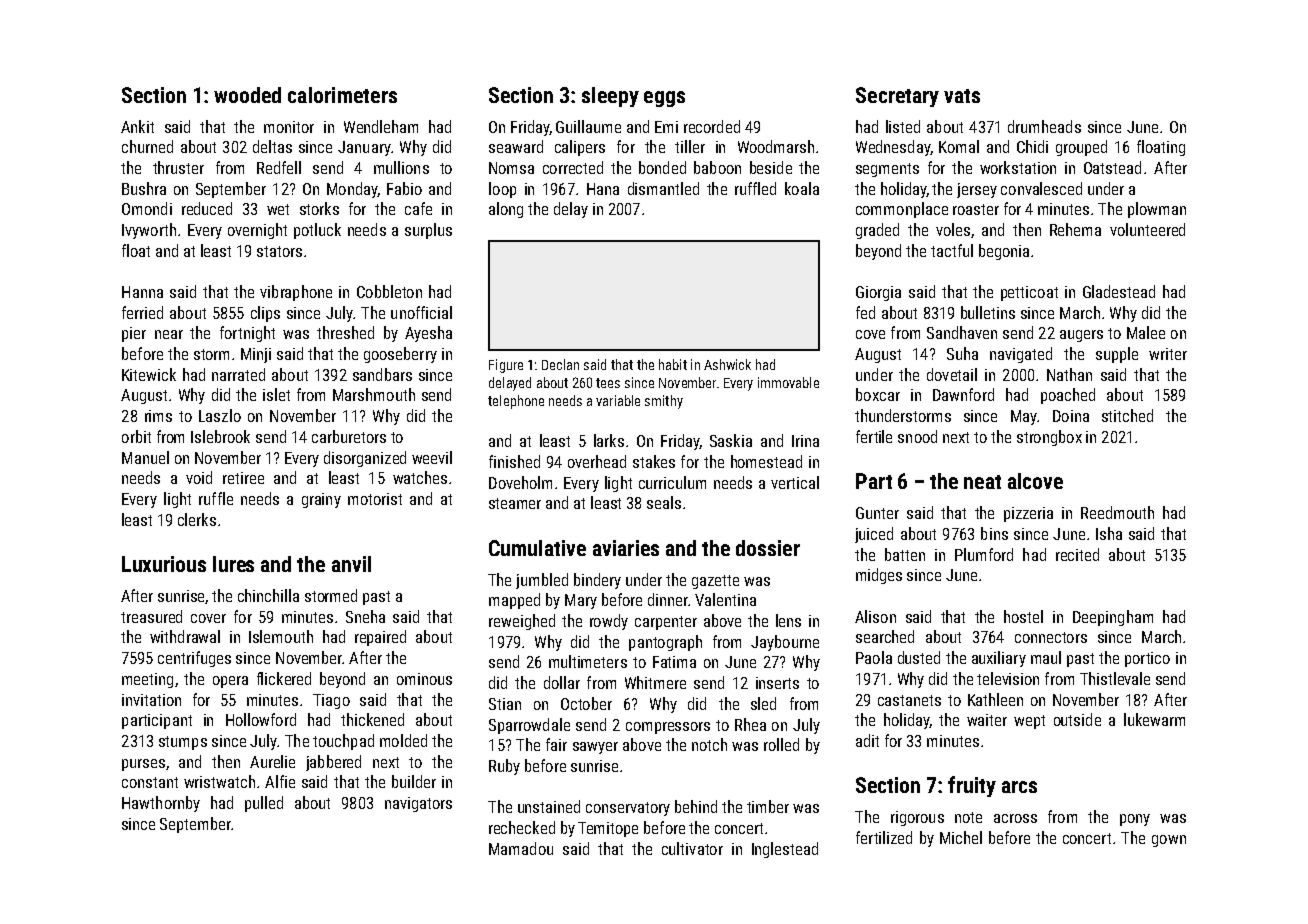 This document has height=924, width=1308. What do you see at coordinates (272, 761) in the document?
I see `Aurelie` at bounding box center [272, 761].
